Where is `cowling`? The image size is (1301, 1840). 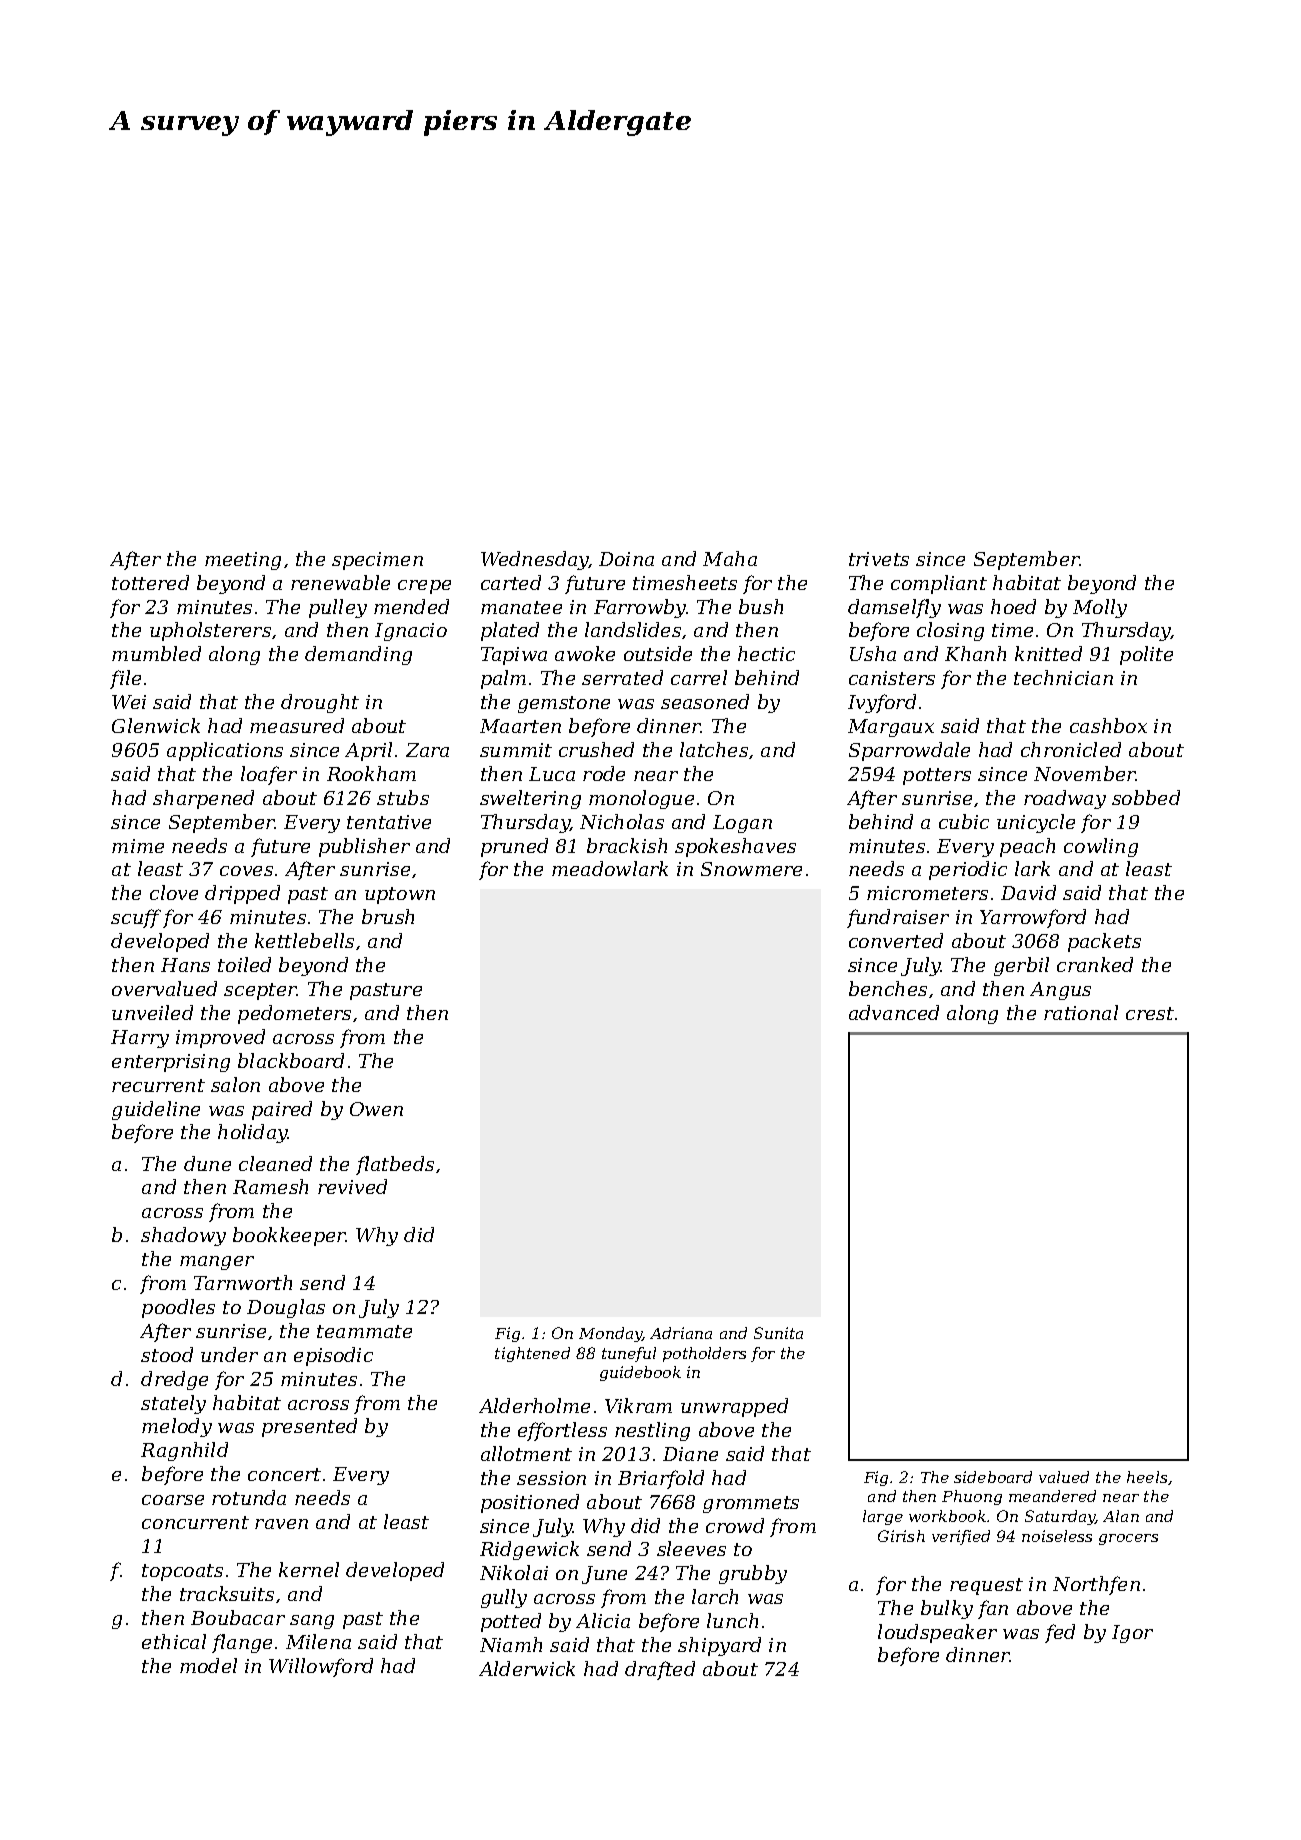 cowling is located at coordinates (1101, 847).
